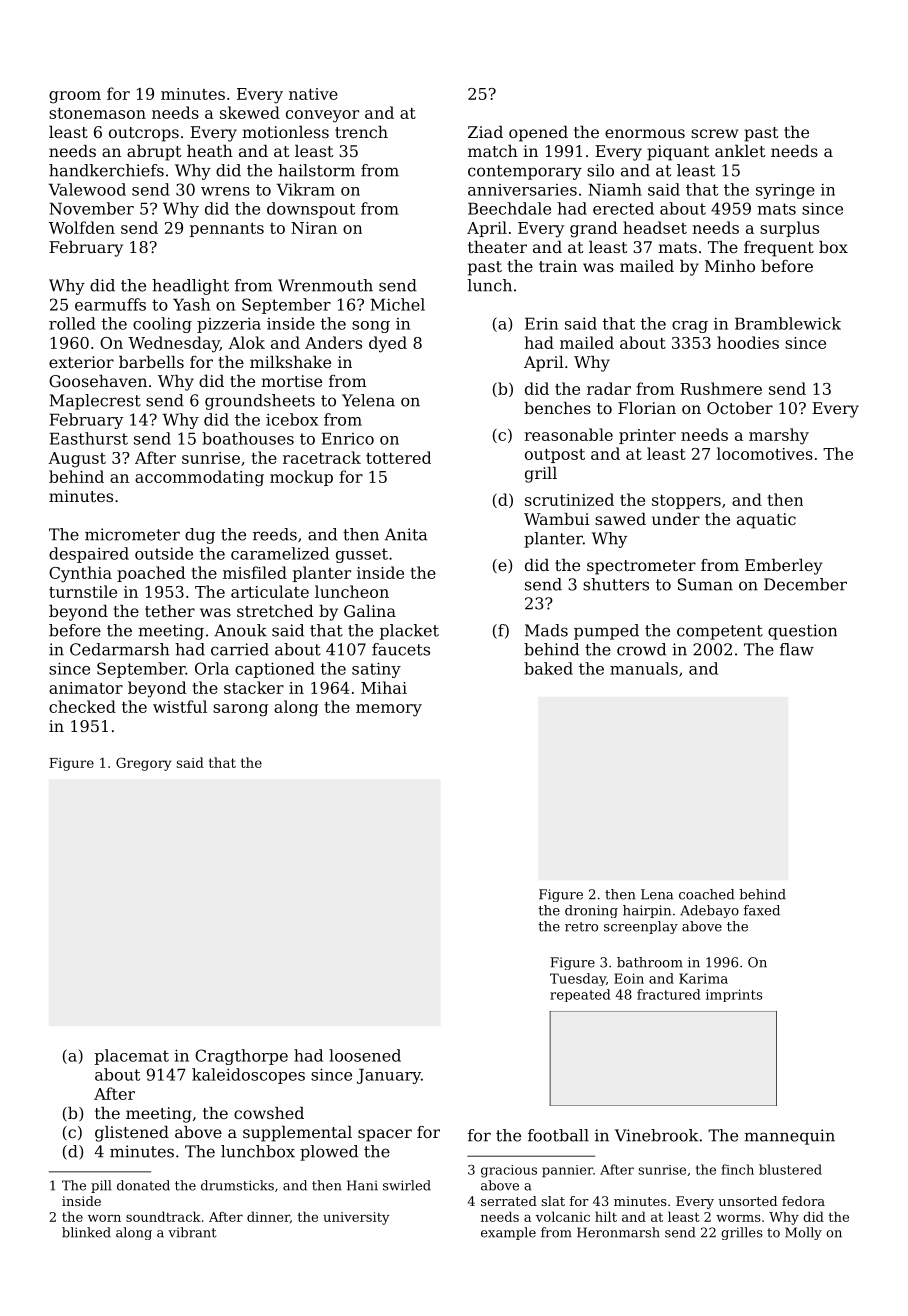 This page has height=1316, width=908. Describe the element at coordinates (705, 584) in the page. I see `Suman` at that location.
